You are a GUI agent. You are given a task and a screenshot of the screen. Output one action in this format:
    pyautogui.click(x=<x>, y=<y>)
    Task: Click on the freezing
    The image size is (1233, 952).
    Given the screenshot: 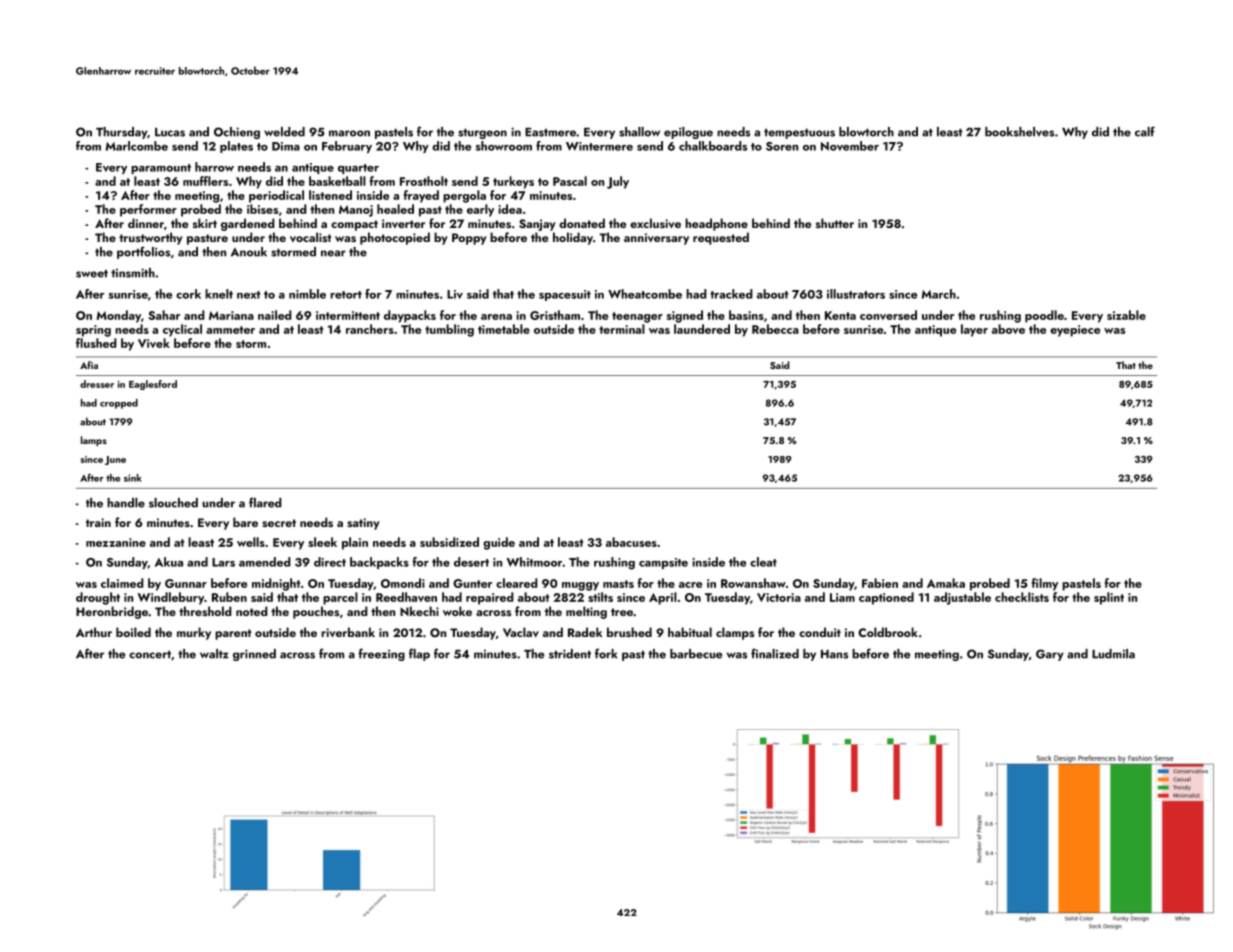 What is the action you would take?
    pyautogui.click(x=381, y=654)
